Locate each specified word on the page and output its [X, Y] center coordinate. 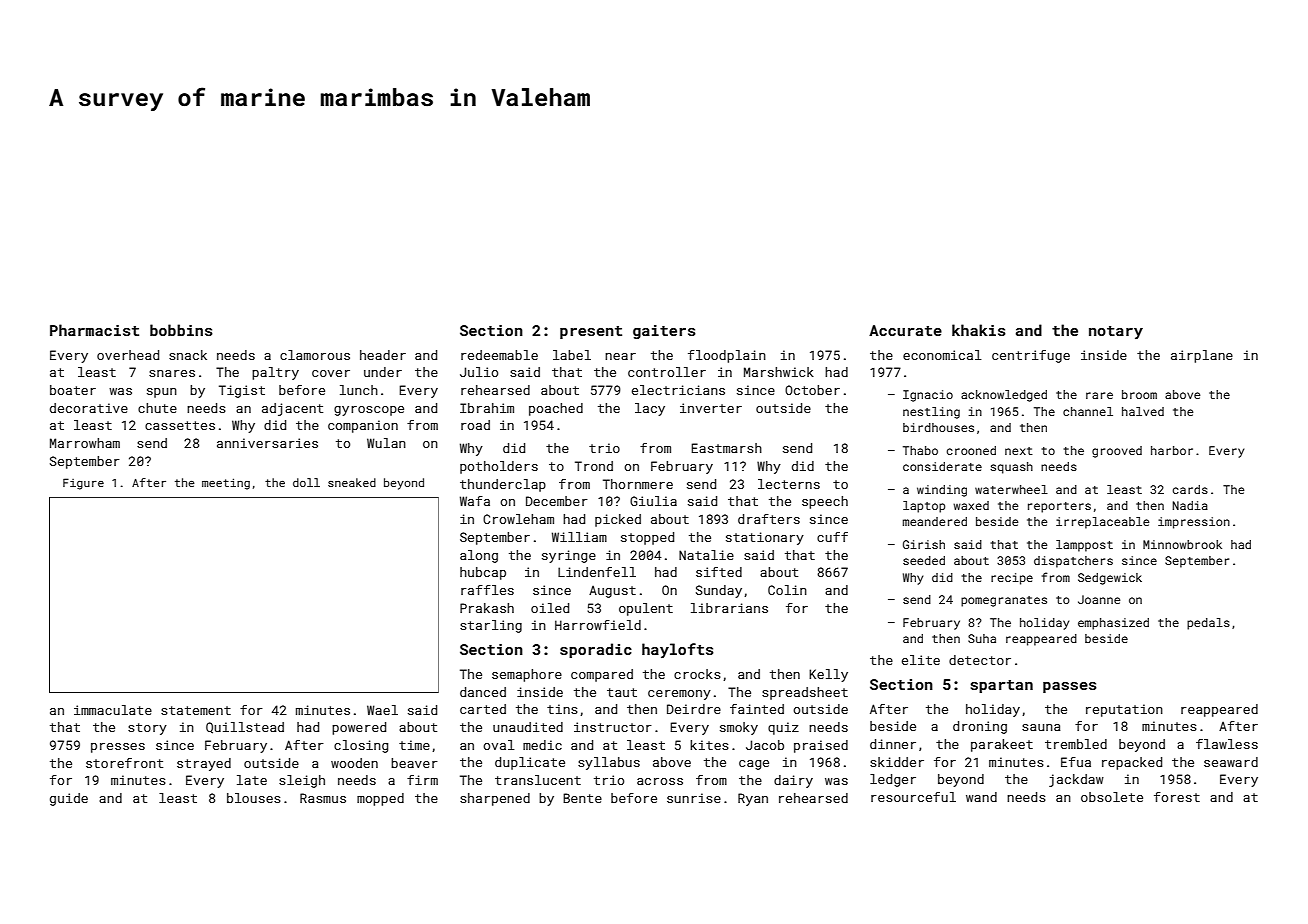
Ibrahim [487, 408]
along [479, 556]
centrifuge [1031, 356]
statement [196, 710]
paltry [275, 373]
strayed [204, 764]
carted [483, 709]
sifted [719, 572]
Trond [594, 466]
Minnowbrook [1182, 544]
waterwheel [1011, 489]
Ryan [753, 799]
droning [980, 727]
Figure [83, 484]
